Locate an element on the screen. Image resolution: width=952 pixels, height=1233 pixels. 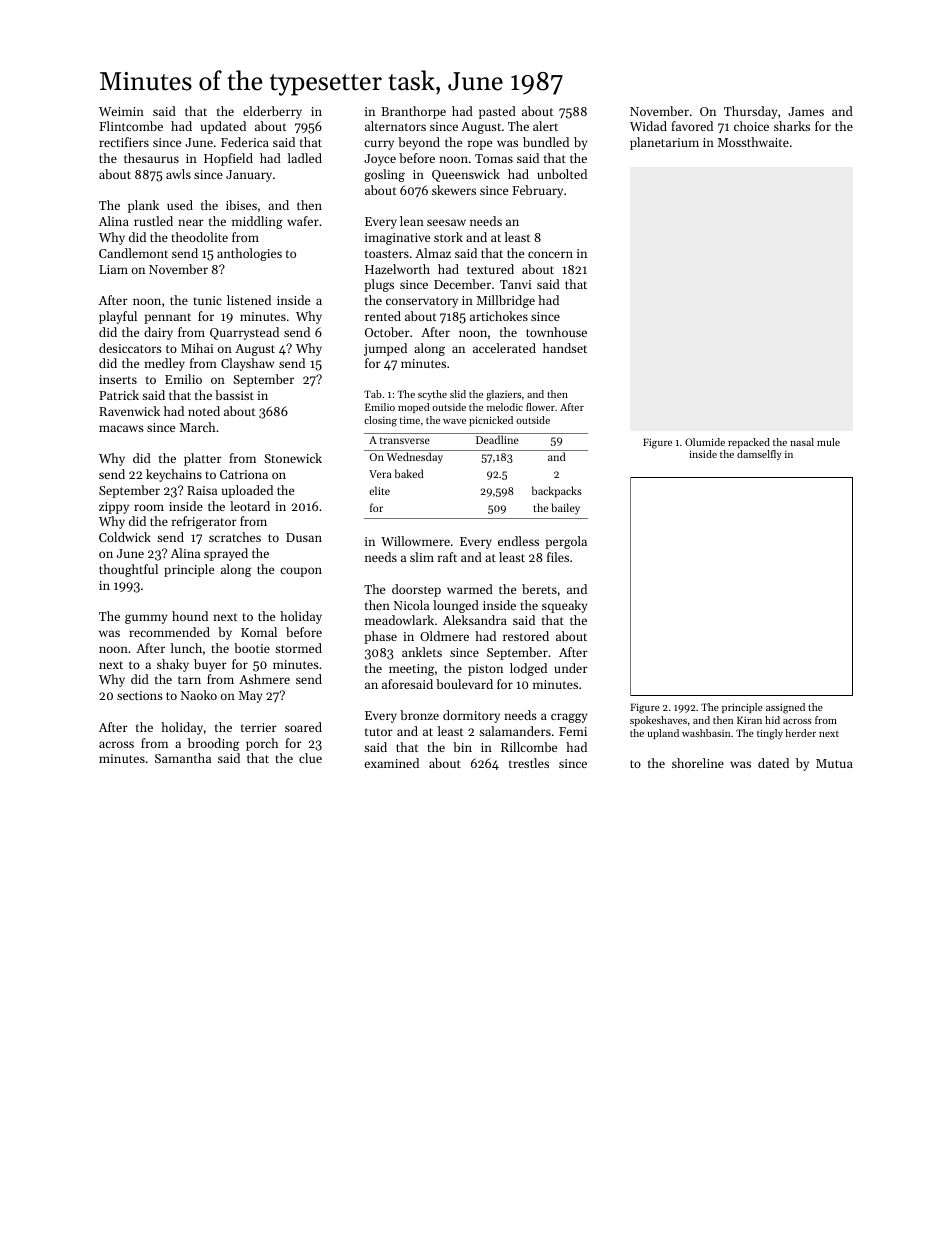
thoughtful is located at coordinates (128, 570).
